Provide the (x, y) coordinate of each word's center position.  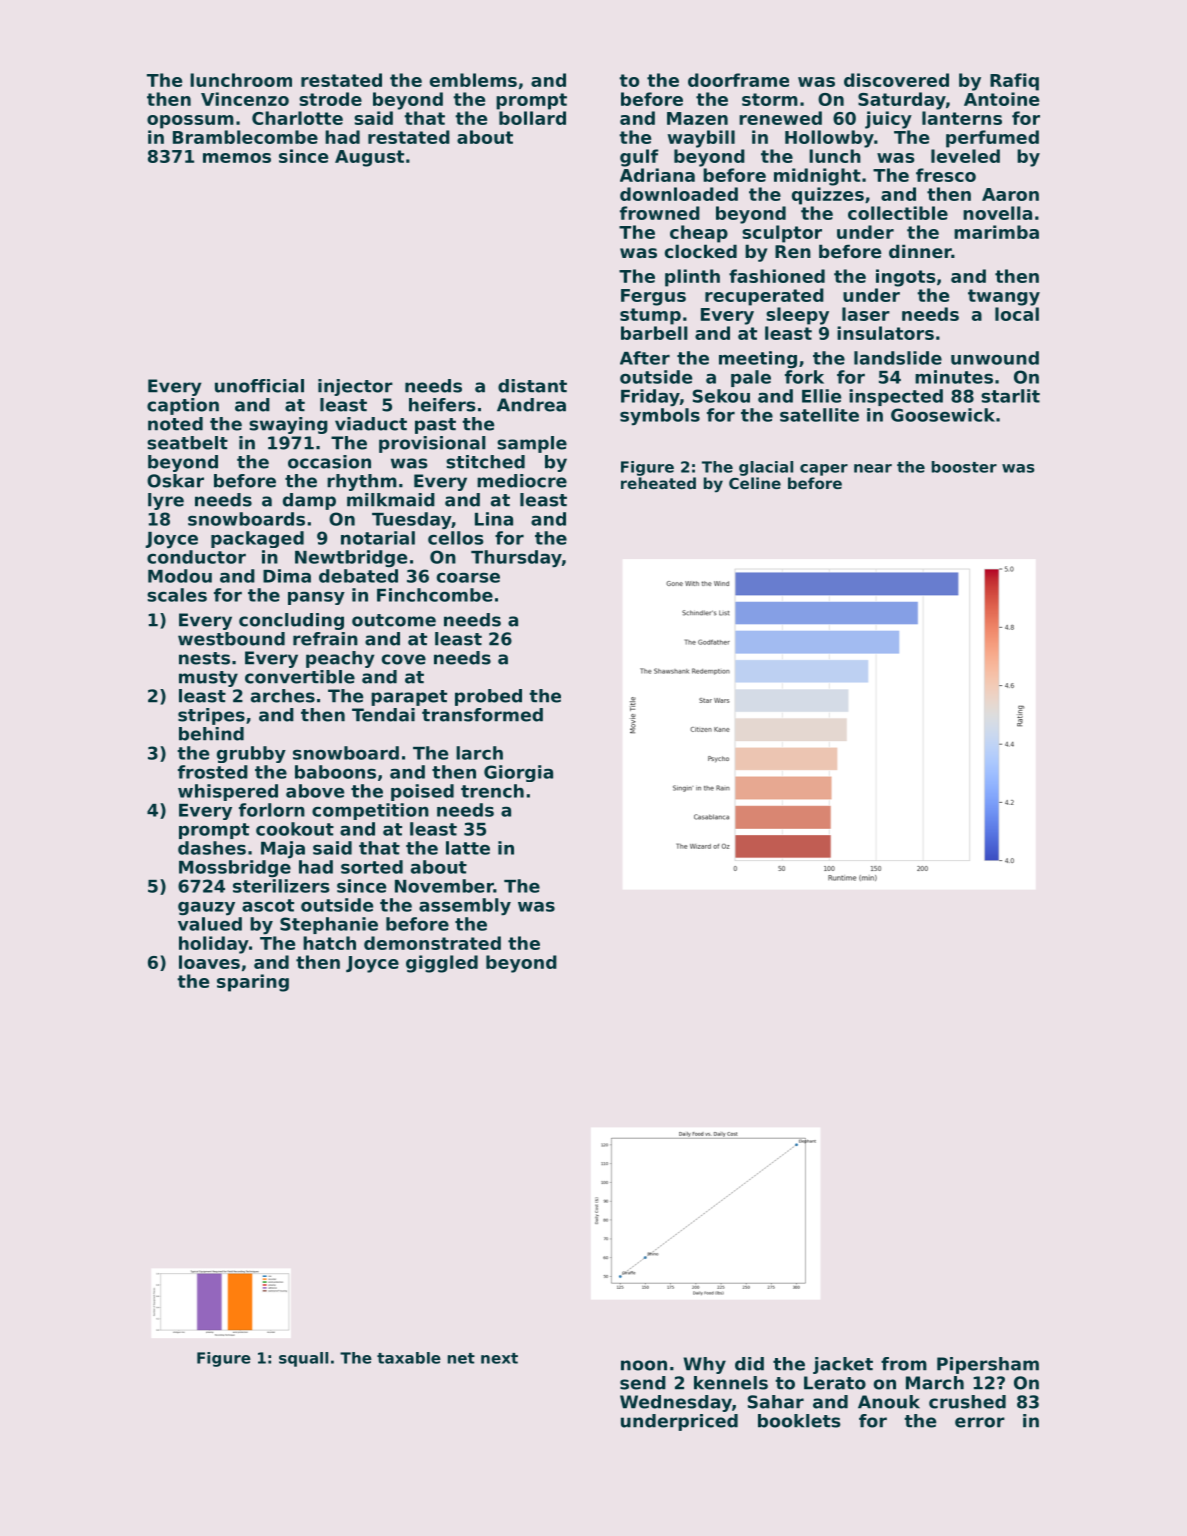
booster (964, 467)
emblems (473, 80)
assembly (465, 907)
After (645, 358)
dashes (212, 848)
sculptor (782, 234)
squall (303, 1359)
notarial (378, 538)
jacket (843, 1365)
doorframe (738, 80)
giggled (442, 964)
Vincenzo (245, 99)
